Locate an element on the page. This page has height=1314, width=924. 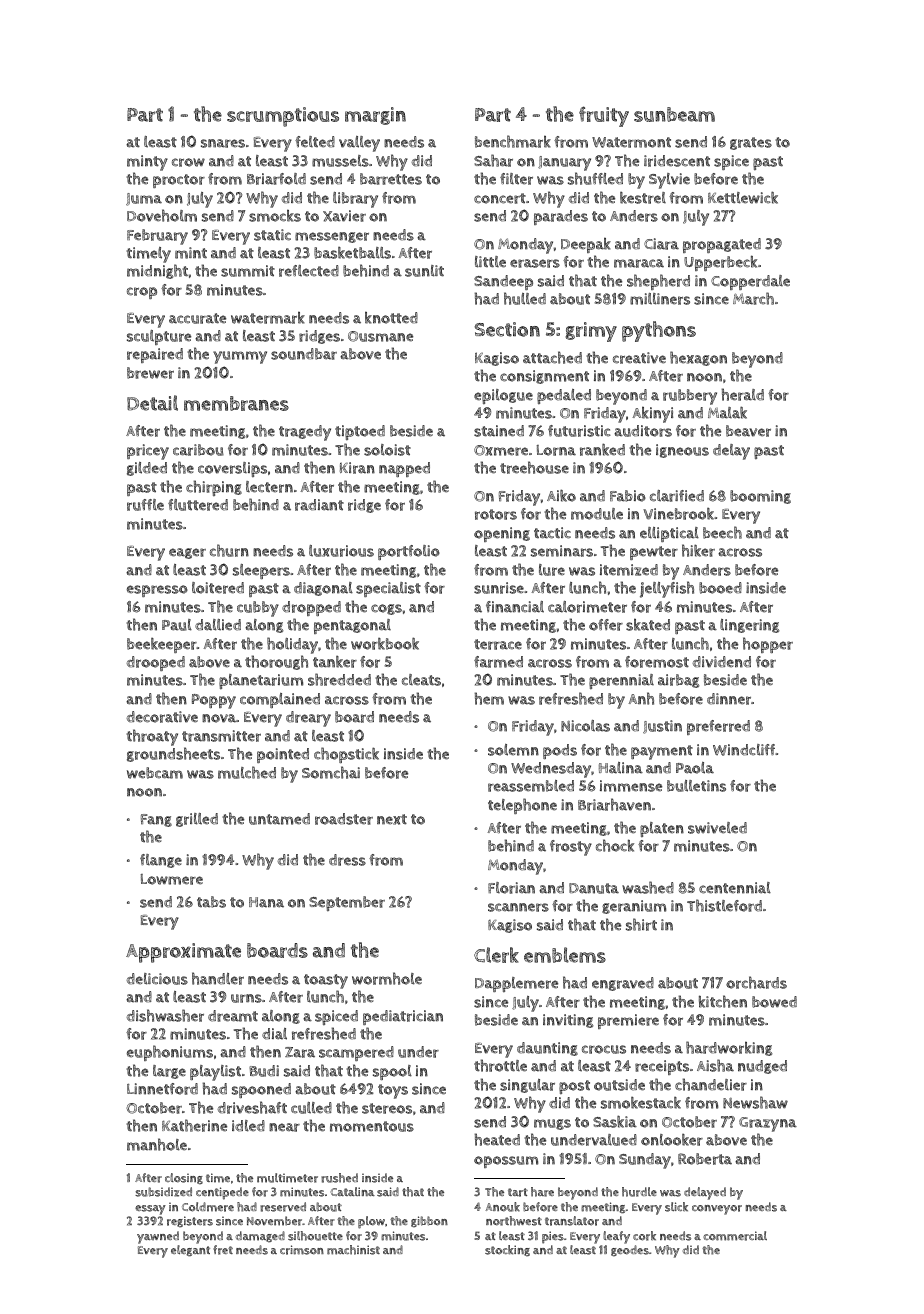
kestrel is located at coordinates (643, 198).
